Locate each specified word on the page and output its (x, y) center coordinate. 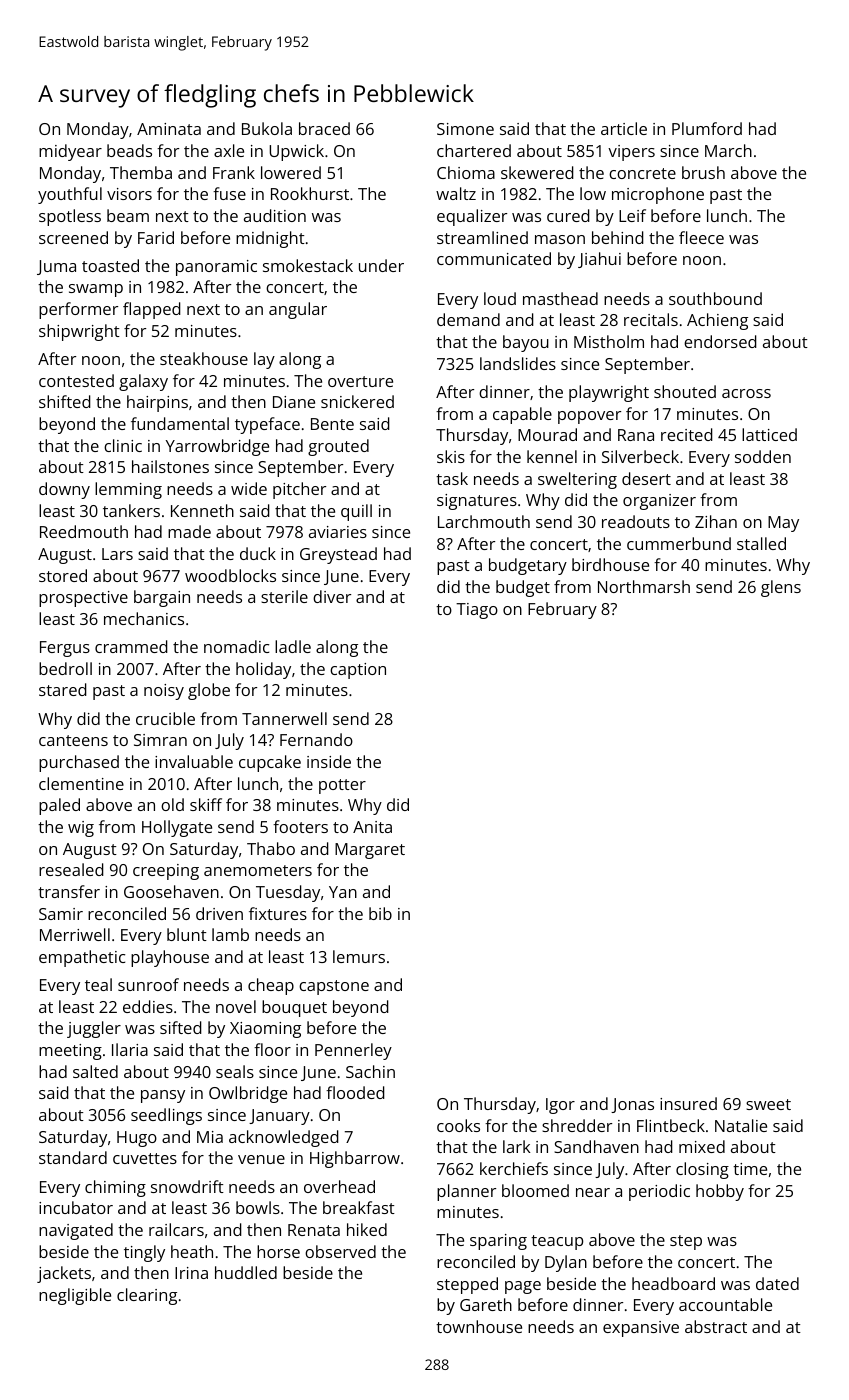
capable (522, 415)
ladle (293, 646)
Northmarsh (644, 586)
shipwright (79, 332)
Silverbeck (640, 456)
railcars (176, 1229)
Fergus (65, 649)
